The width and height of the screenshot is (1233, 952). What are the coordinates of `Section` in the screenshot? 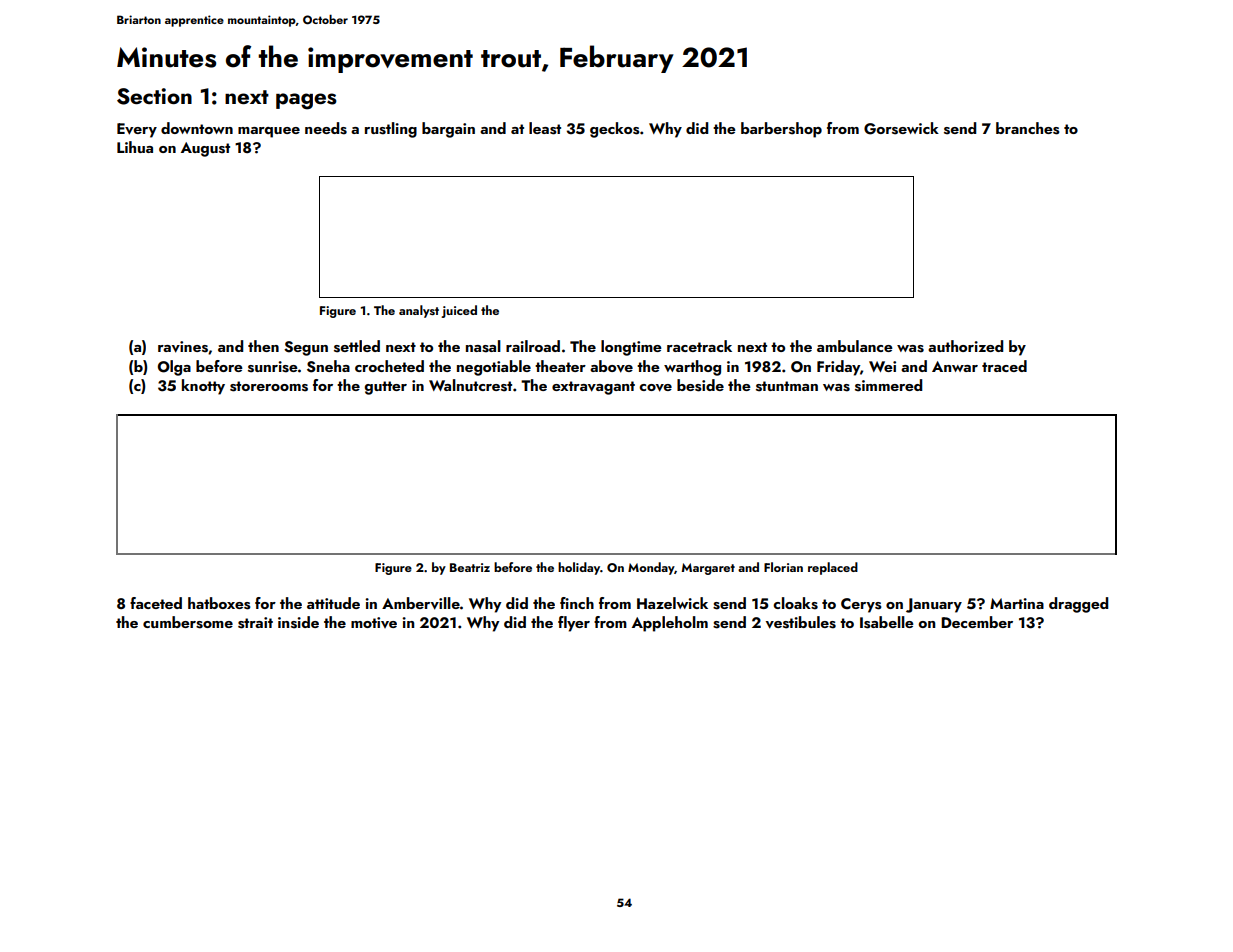 It's located at (154, 96).
